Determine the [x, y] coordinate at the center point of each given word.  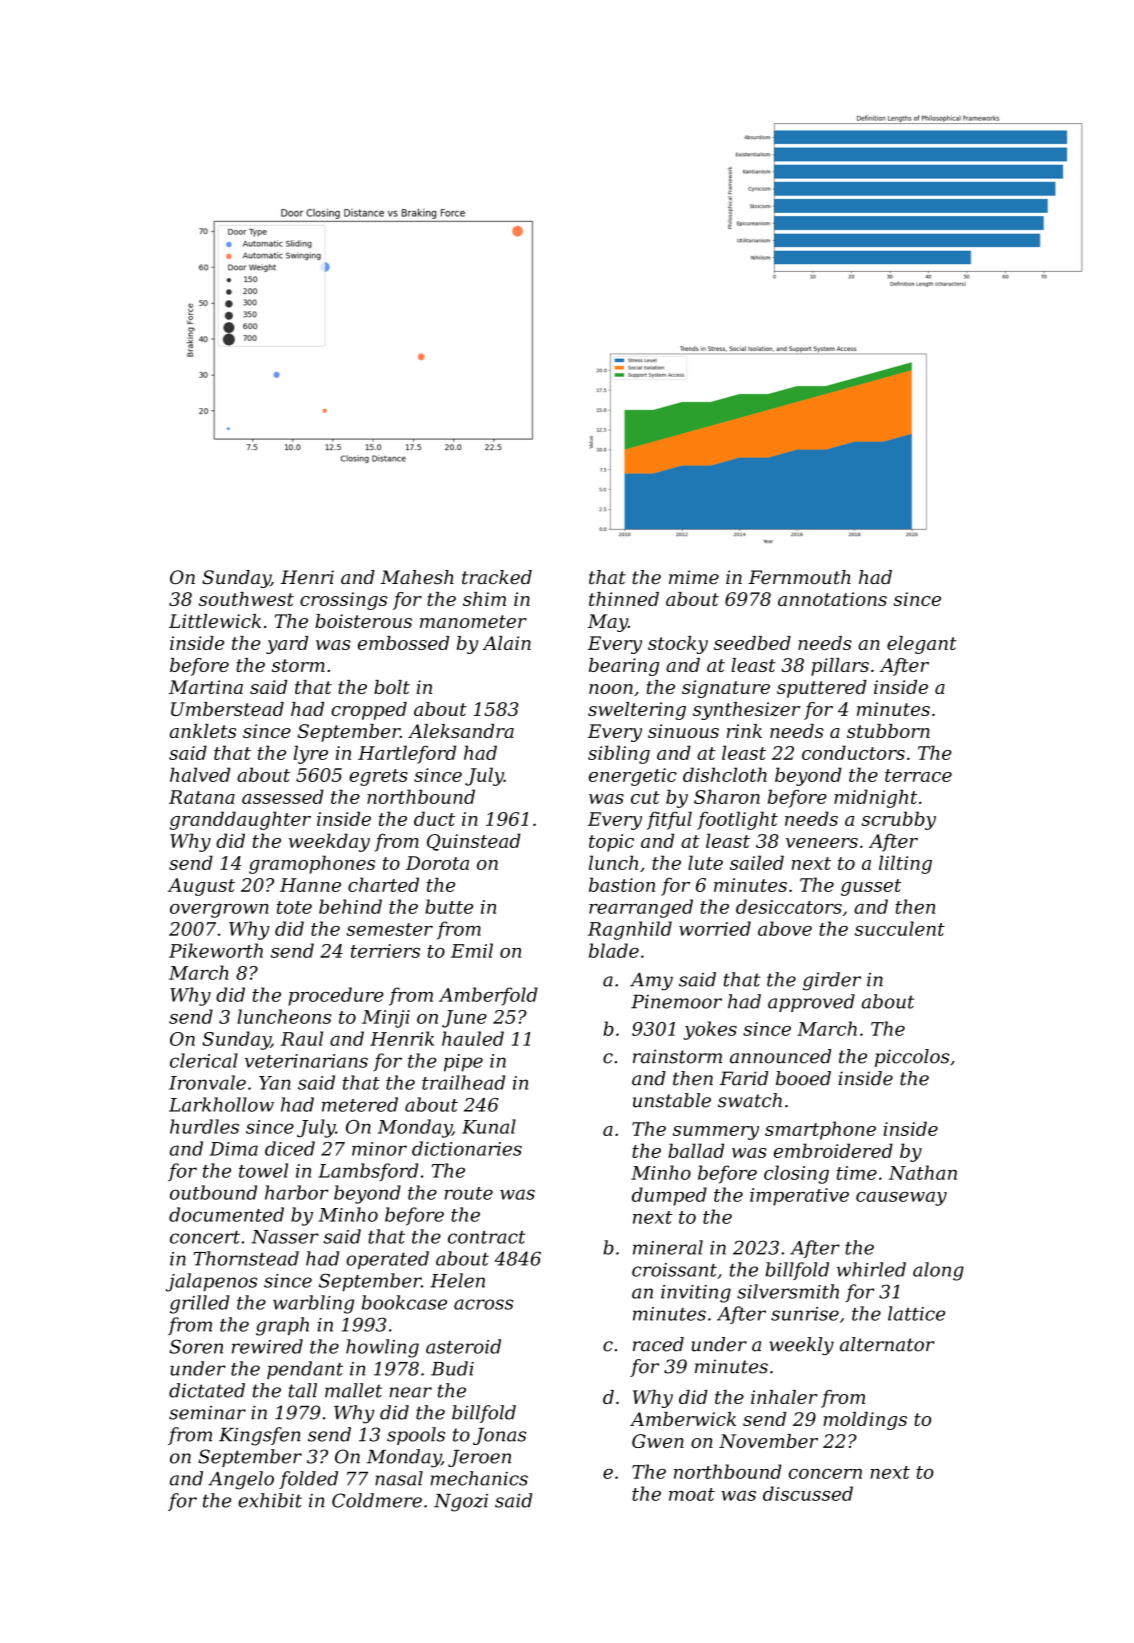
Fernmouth [799, 577]
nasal [399, 1478]
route [468, 1193]
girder [832, 981]
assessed [283, 796]
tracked [497, 577]
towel [263, 1170]
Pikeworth [216, 950]
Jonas [499, 1436]
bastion [622, 884]
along [938, 1271]
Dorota [437, 863]
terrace [918, 775]
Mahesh [417, 577]
